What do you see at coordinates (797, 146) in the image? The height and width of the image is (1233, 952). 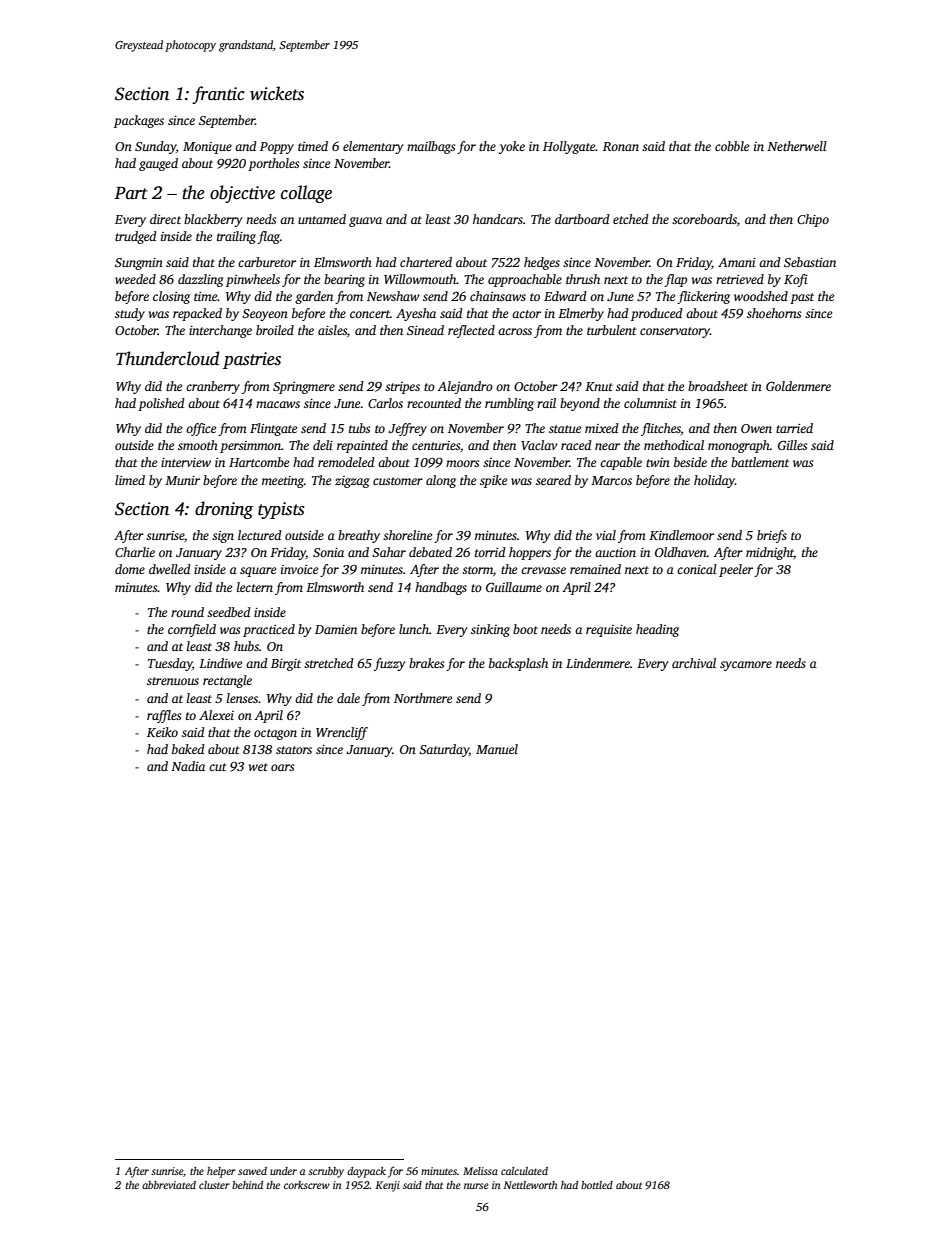 I see `Netherwell` at bounding box center [797, 146].
